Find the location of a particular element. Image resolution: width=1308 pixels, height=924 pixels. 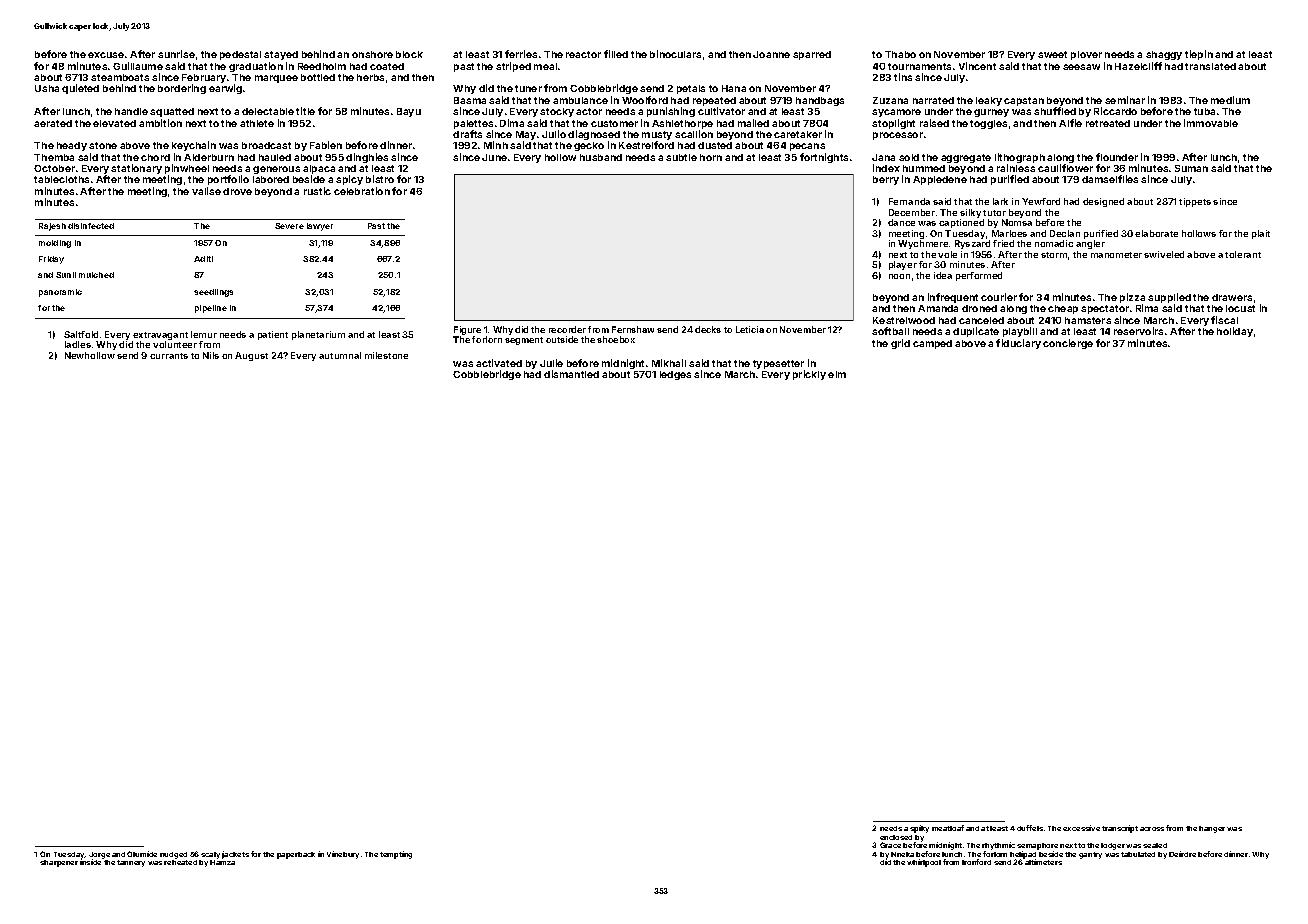

concierge is located at coordinates (1068, 344).
